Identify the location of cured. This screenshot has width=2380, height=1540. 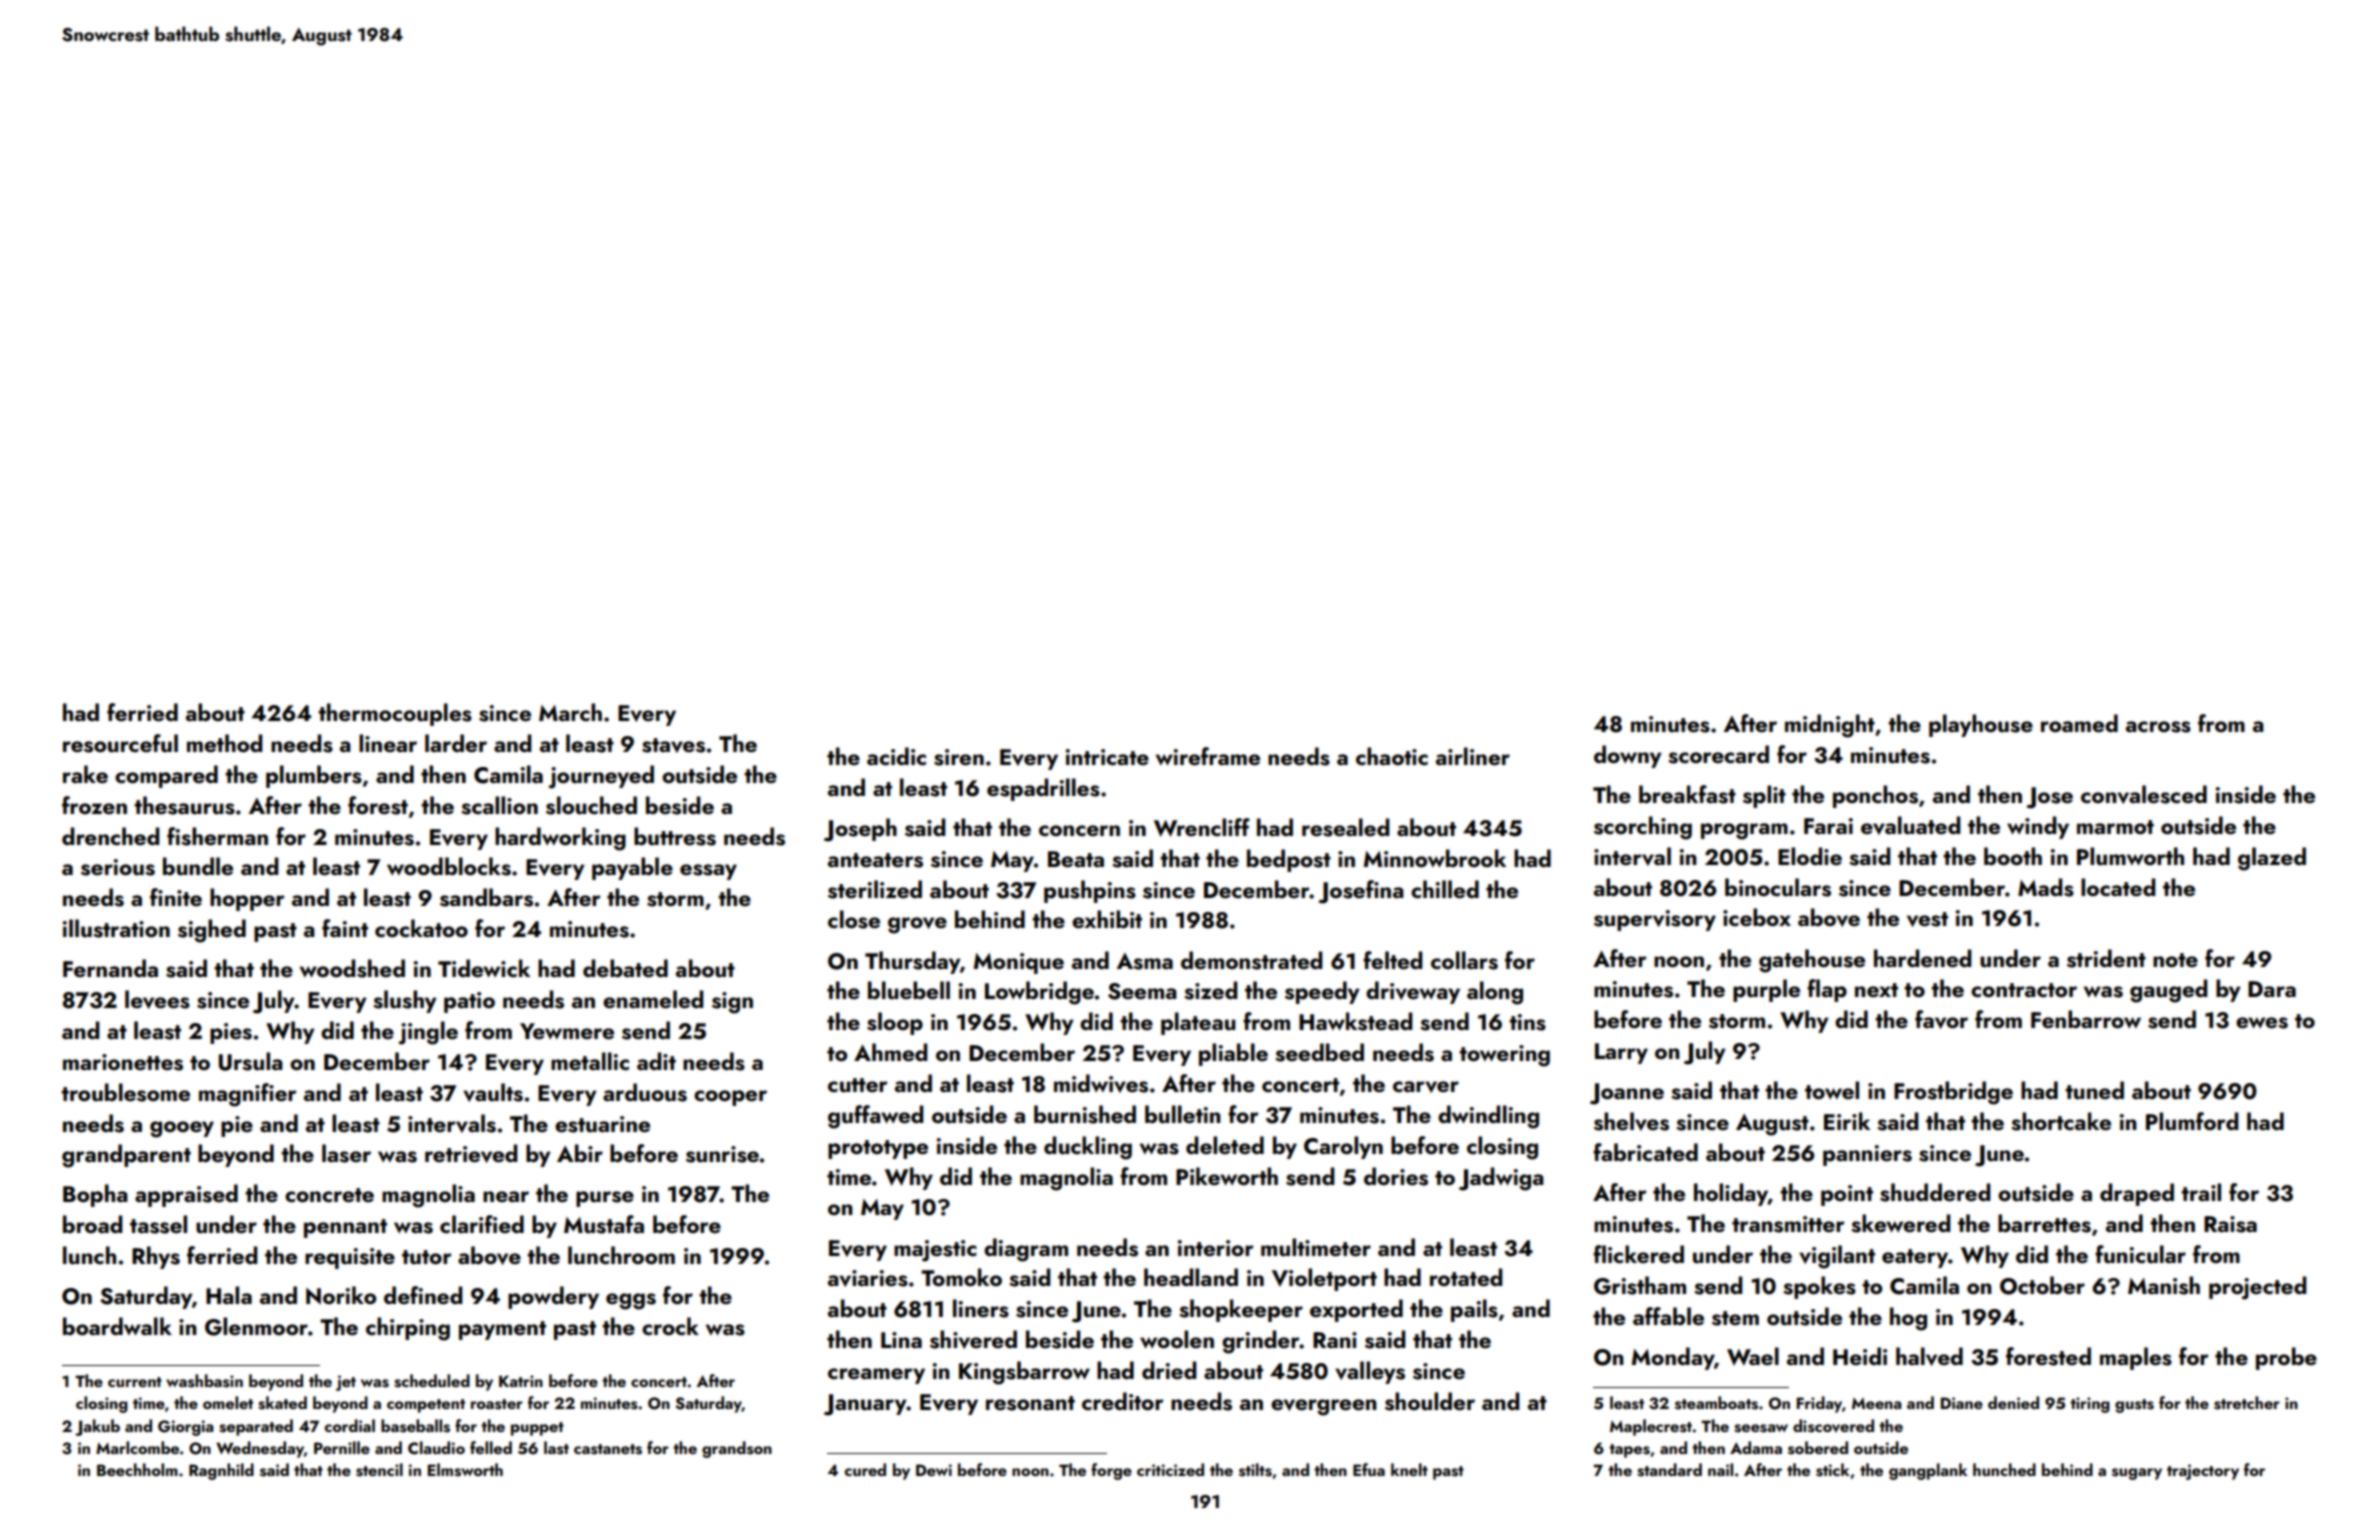
(865, 1469).
